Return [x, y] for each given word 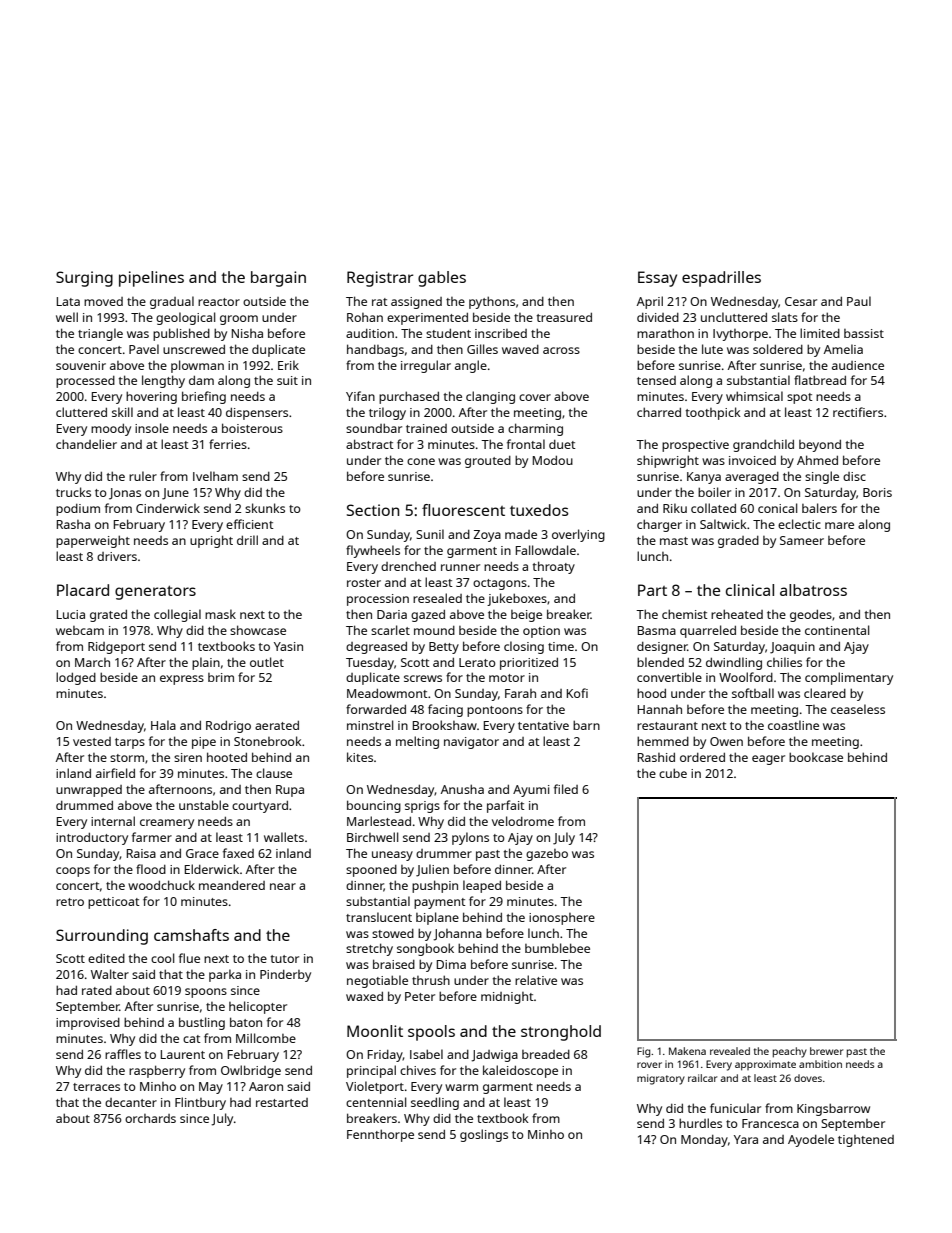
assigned [416, 303]
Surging [84, 279]
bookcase [816, 757]
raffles [123, 1054]
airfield [115, 773]
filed [566, 789]
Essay [657, 279]
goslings [484, 1135]
